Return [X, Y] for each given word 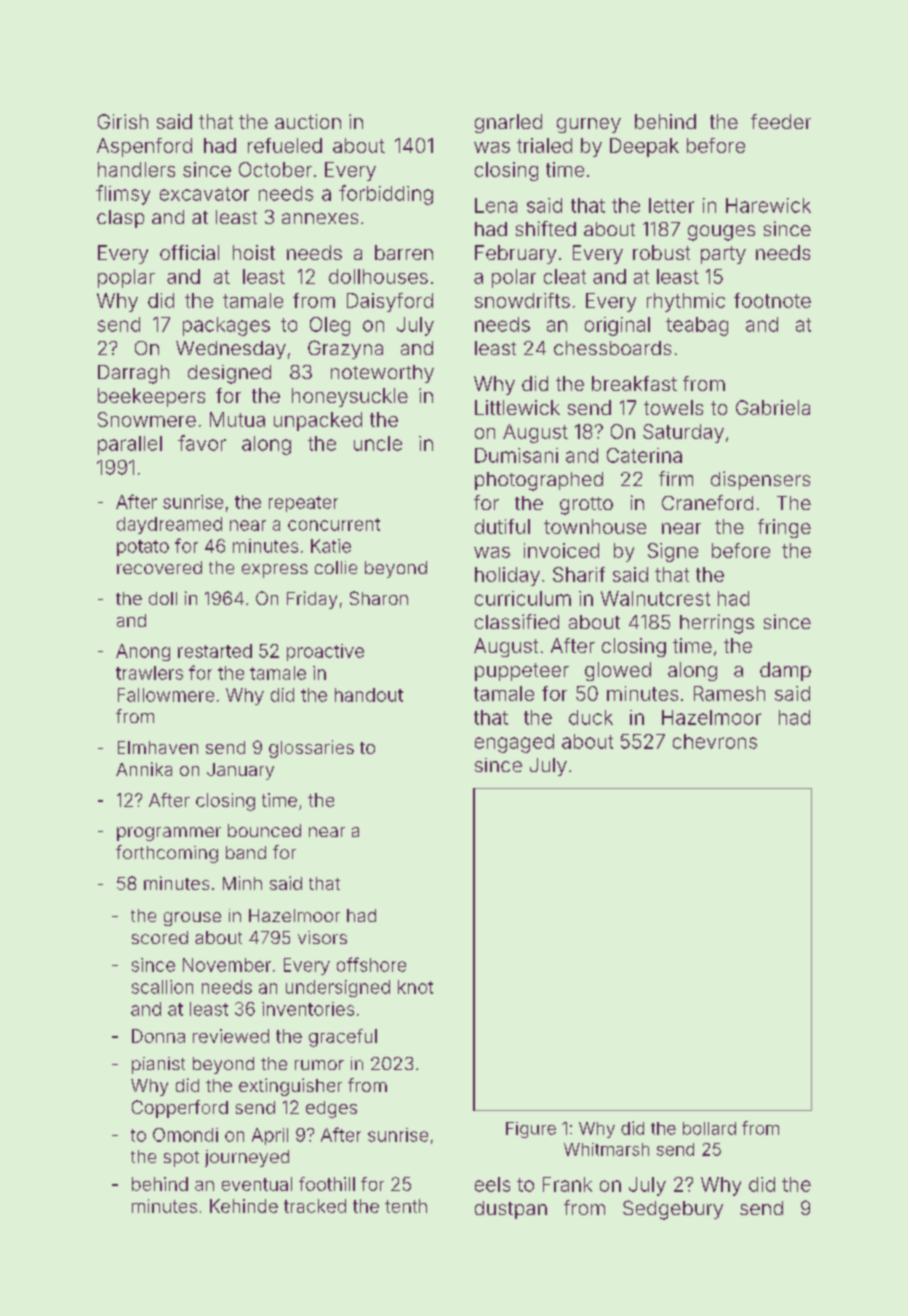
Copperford [180, 1109]
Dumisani [516, 455]
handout [369, 695]
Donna [158, 1036]
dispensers [760, 480]
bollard [709, 1128]
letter [671, 205]
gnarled [508, 123]
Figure [531, 1130]
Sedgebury [673, 1210]
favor [202, 443]
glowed [618, 671]
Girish [123, 121]
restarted [215, 651]
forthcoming [167, 854]
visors [322, 937]
